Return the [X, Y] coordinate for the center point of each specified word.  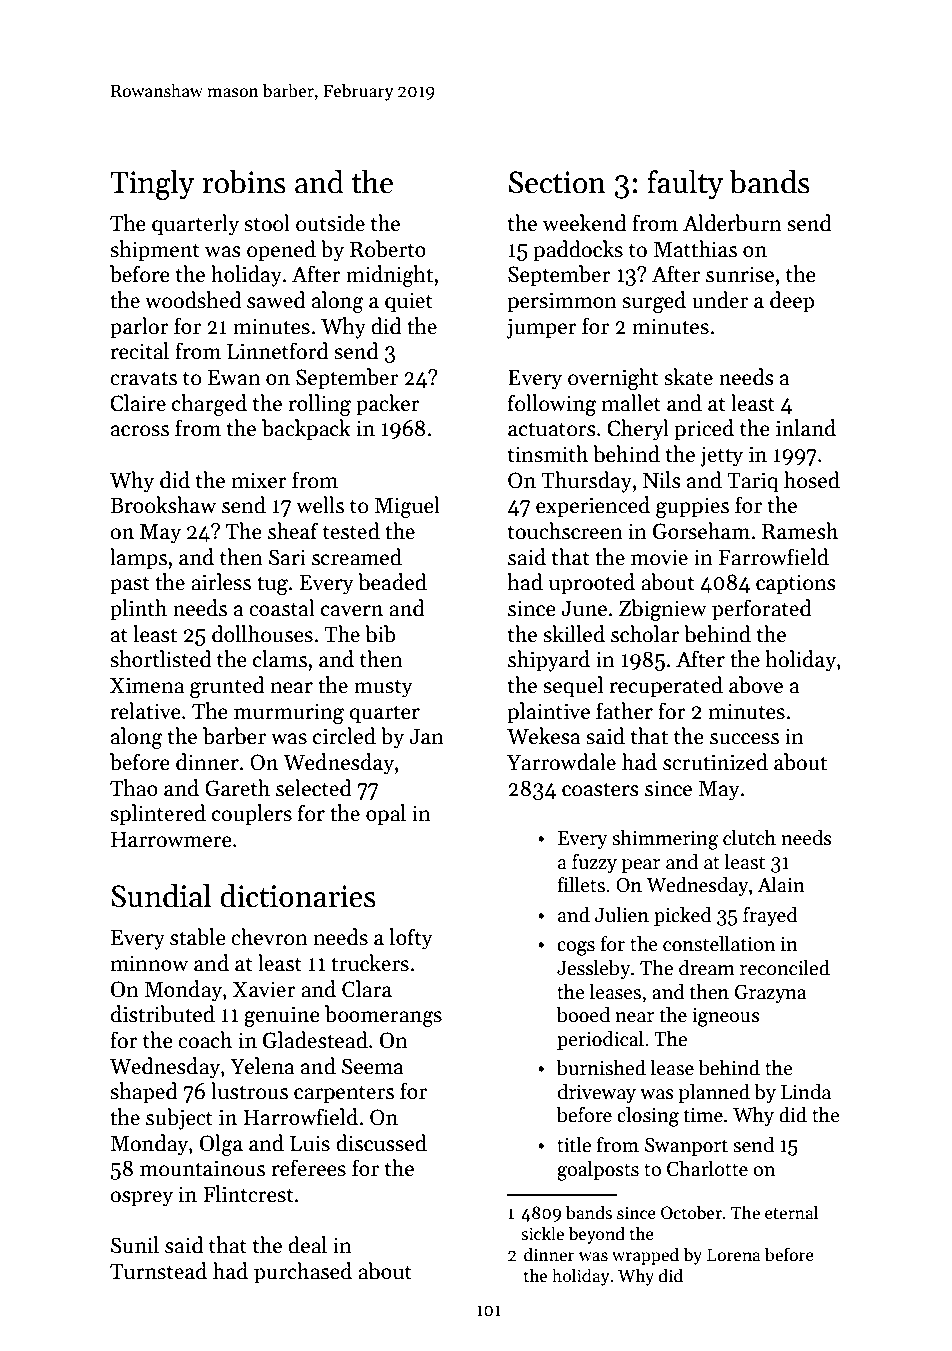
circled [344, 736]
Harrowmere [171, 840]
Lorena [734, 1255]
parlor [139, 328]
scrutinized [715, 762]
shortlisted [161, 659]
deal [307, 1245]
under [720, 300]
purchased [303, 1273]
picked [683, 916]
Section [557, 182]
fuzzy [594, 863]
